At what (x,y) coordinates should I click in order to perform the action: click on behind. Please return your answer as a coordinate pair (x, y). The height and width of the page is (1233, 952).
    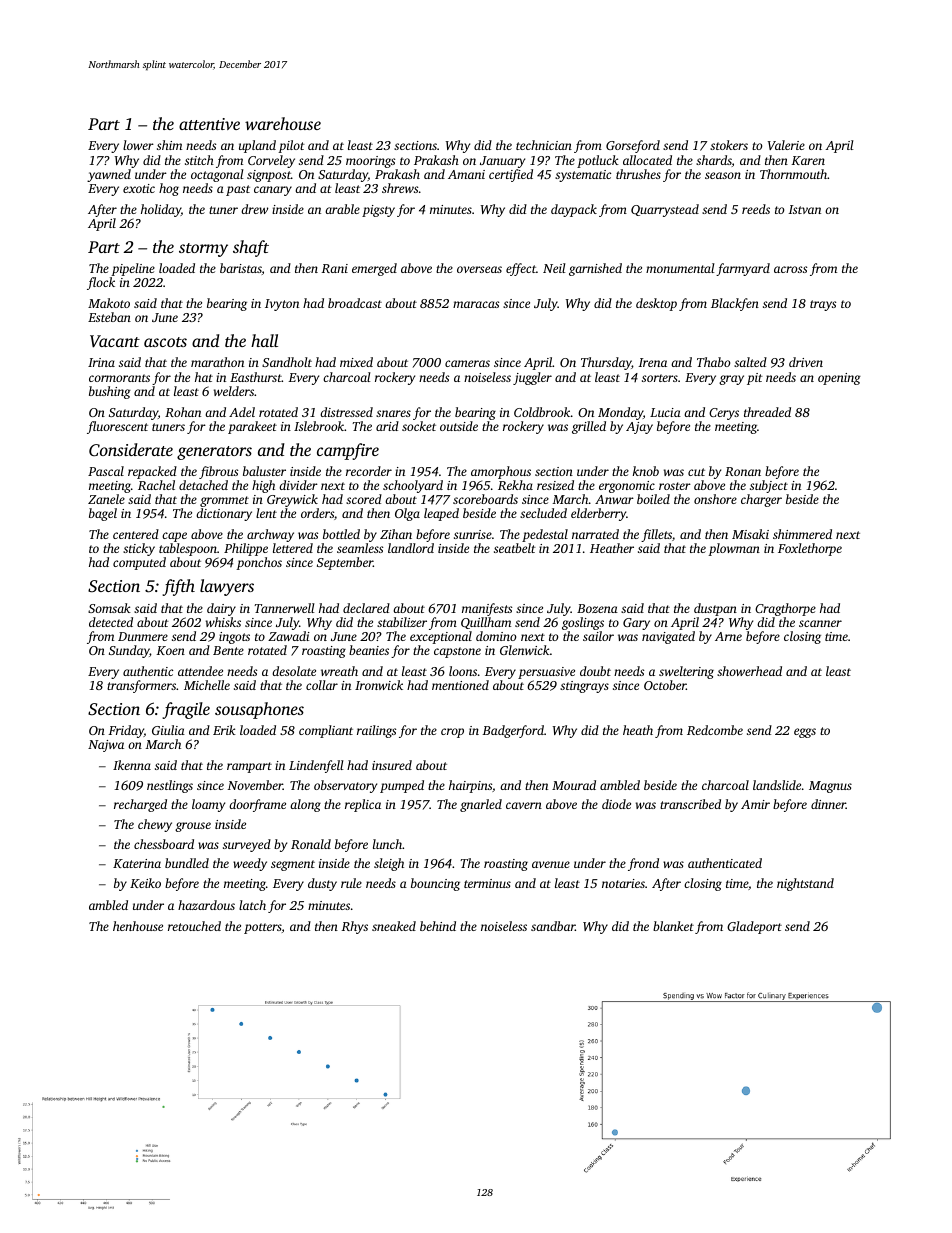
    Looking at the image, I should click on (438, 926).
